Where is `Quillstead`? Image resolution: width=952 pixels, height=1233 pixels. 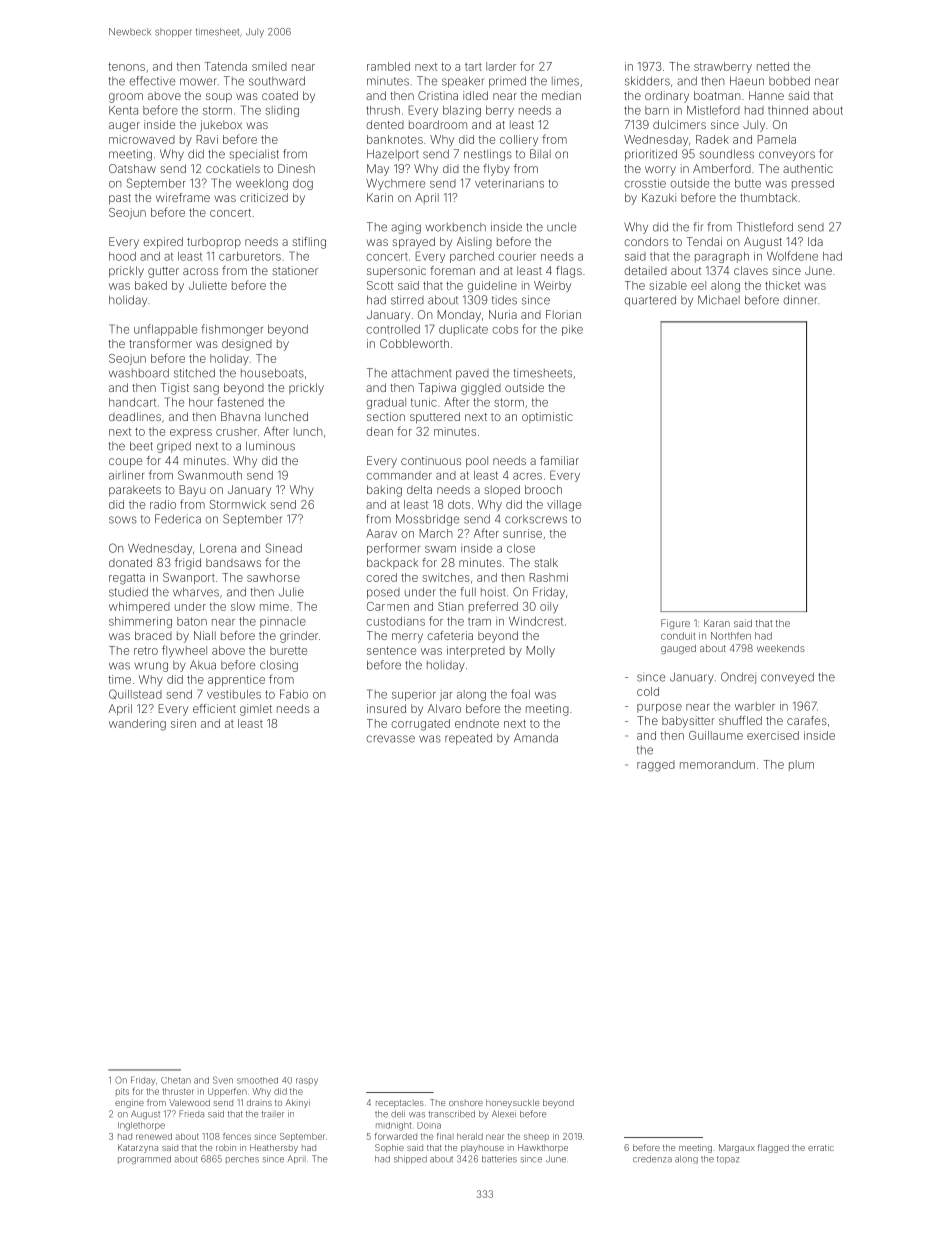
Quillstead is located at coordinates (135, 694).
